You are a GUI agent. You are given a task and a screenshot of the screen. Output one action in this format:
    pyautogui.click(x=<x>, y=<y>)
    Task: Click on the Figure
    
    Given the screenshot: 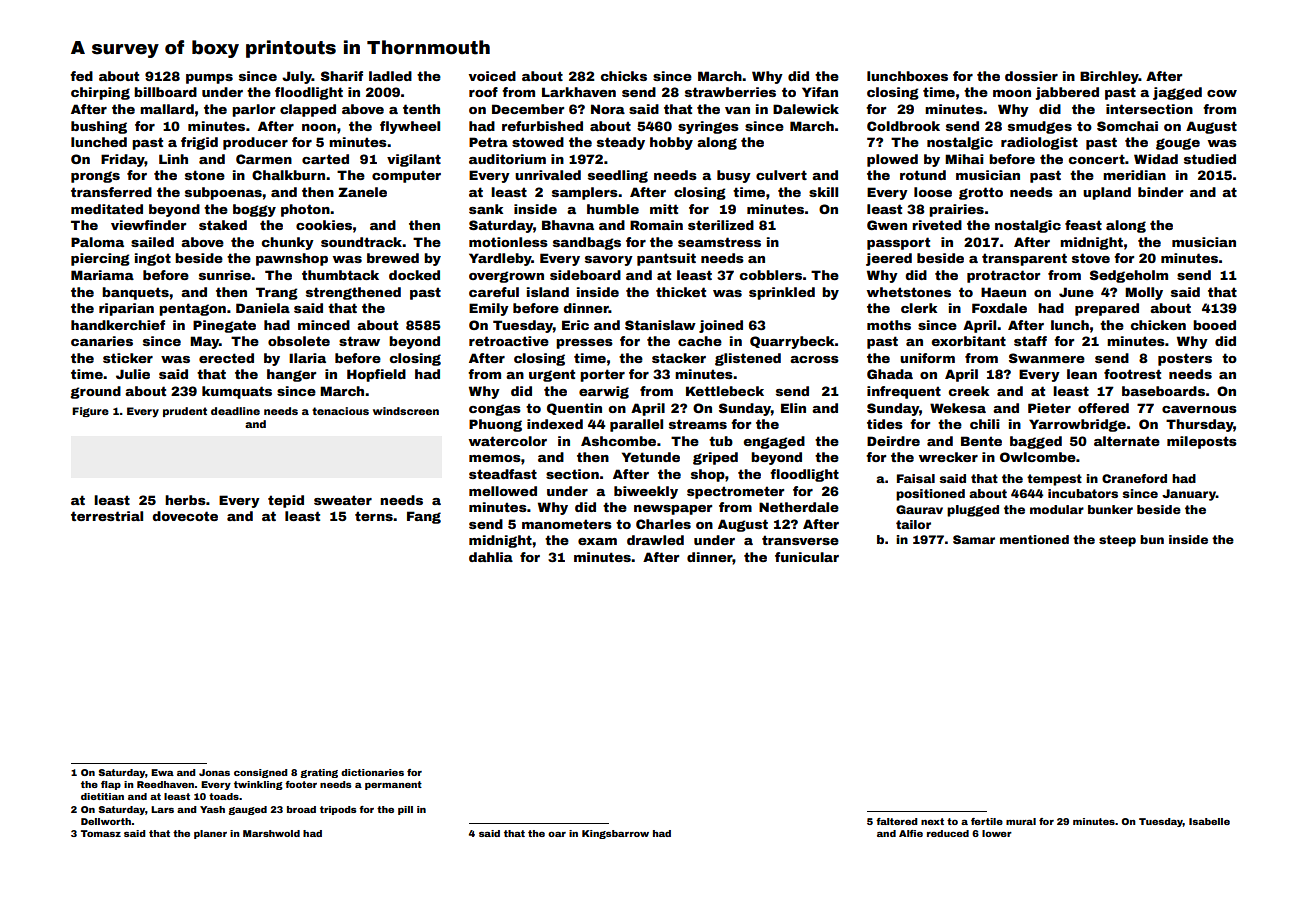 What is the action you would take?
    pyautogui.click(x=90, y=412)
